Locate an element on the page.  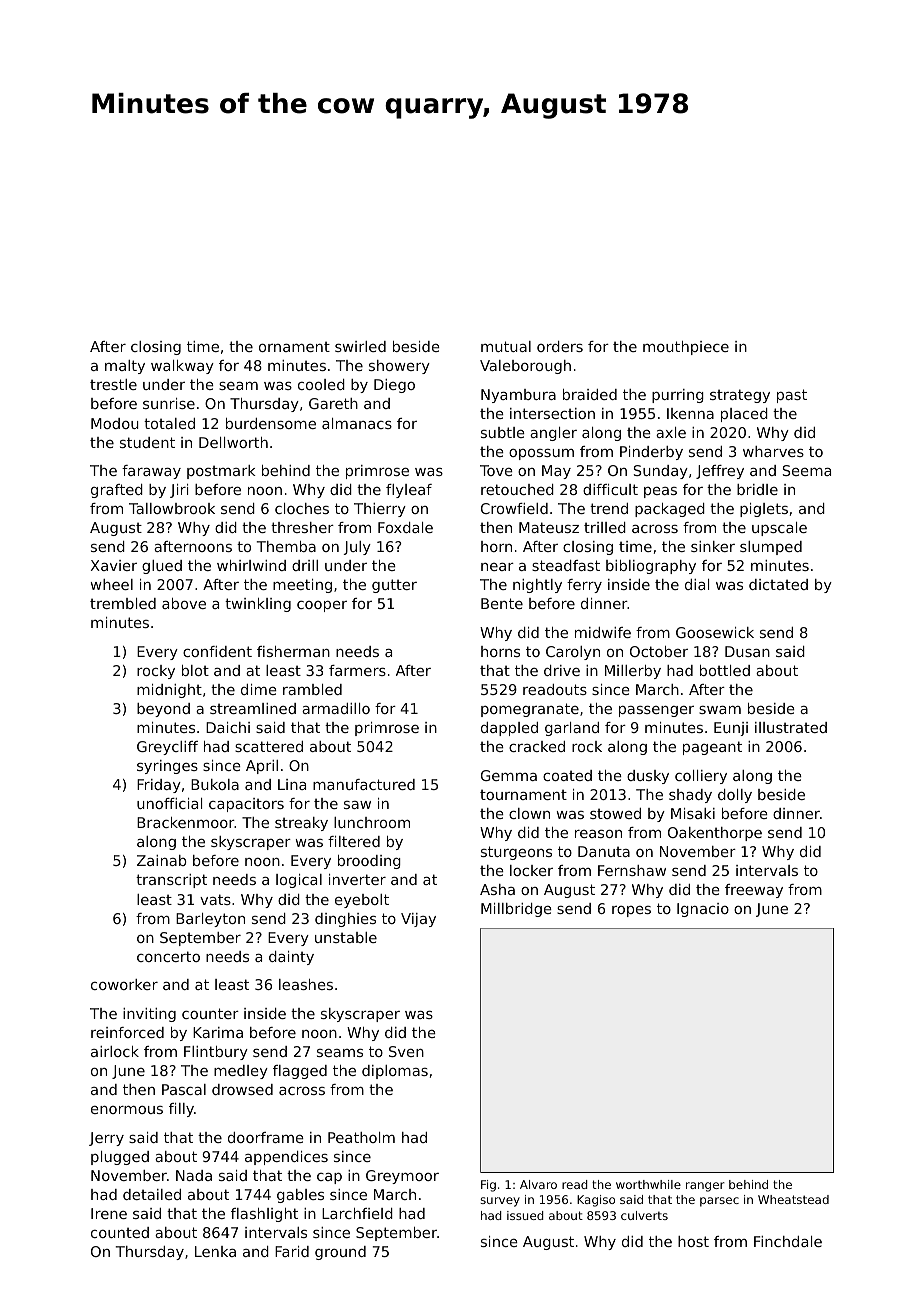
cooper is located at coordinates (322, 606).
